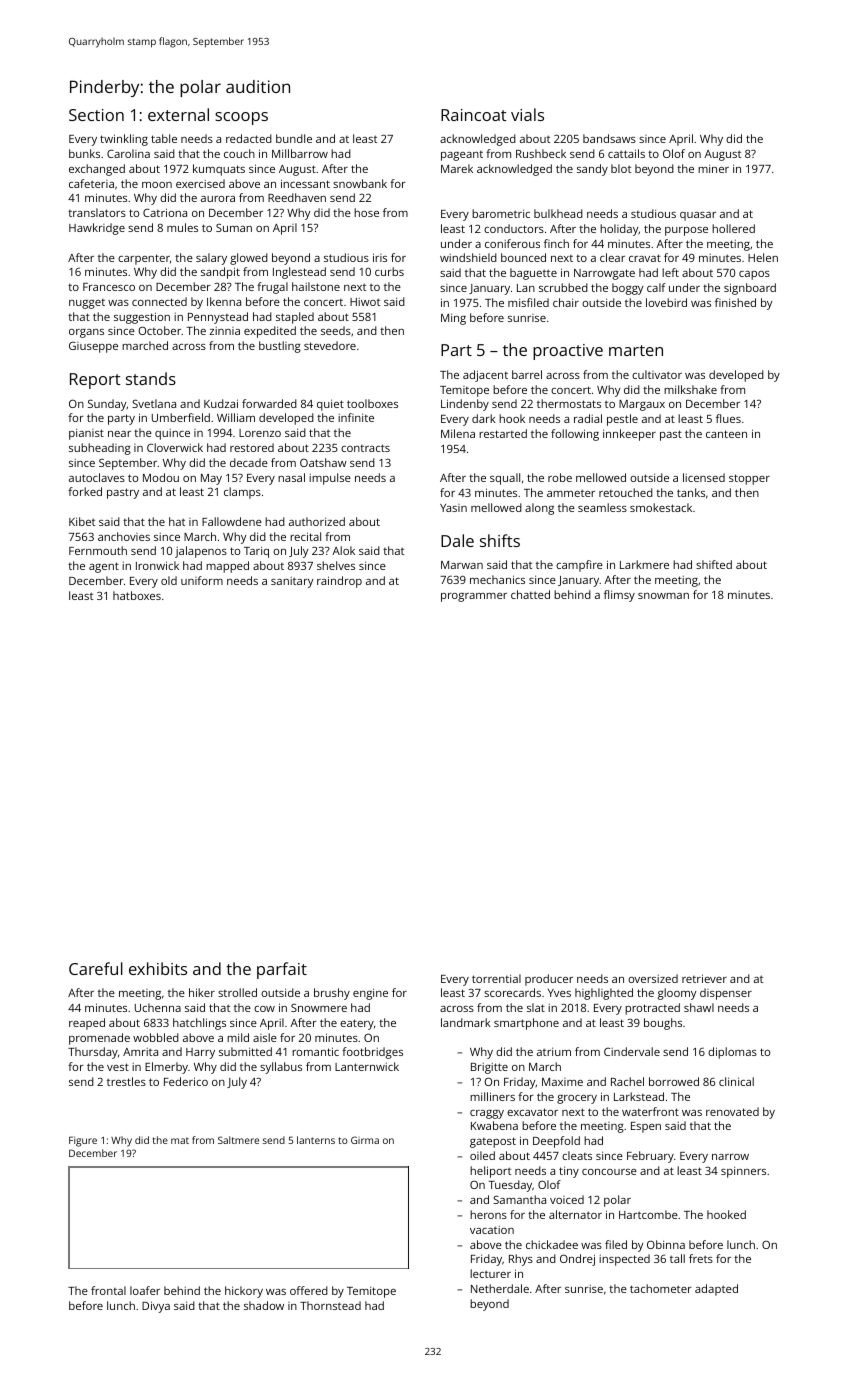  I want to click on stopper, so click(749, 479).
